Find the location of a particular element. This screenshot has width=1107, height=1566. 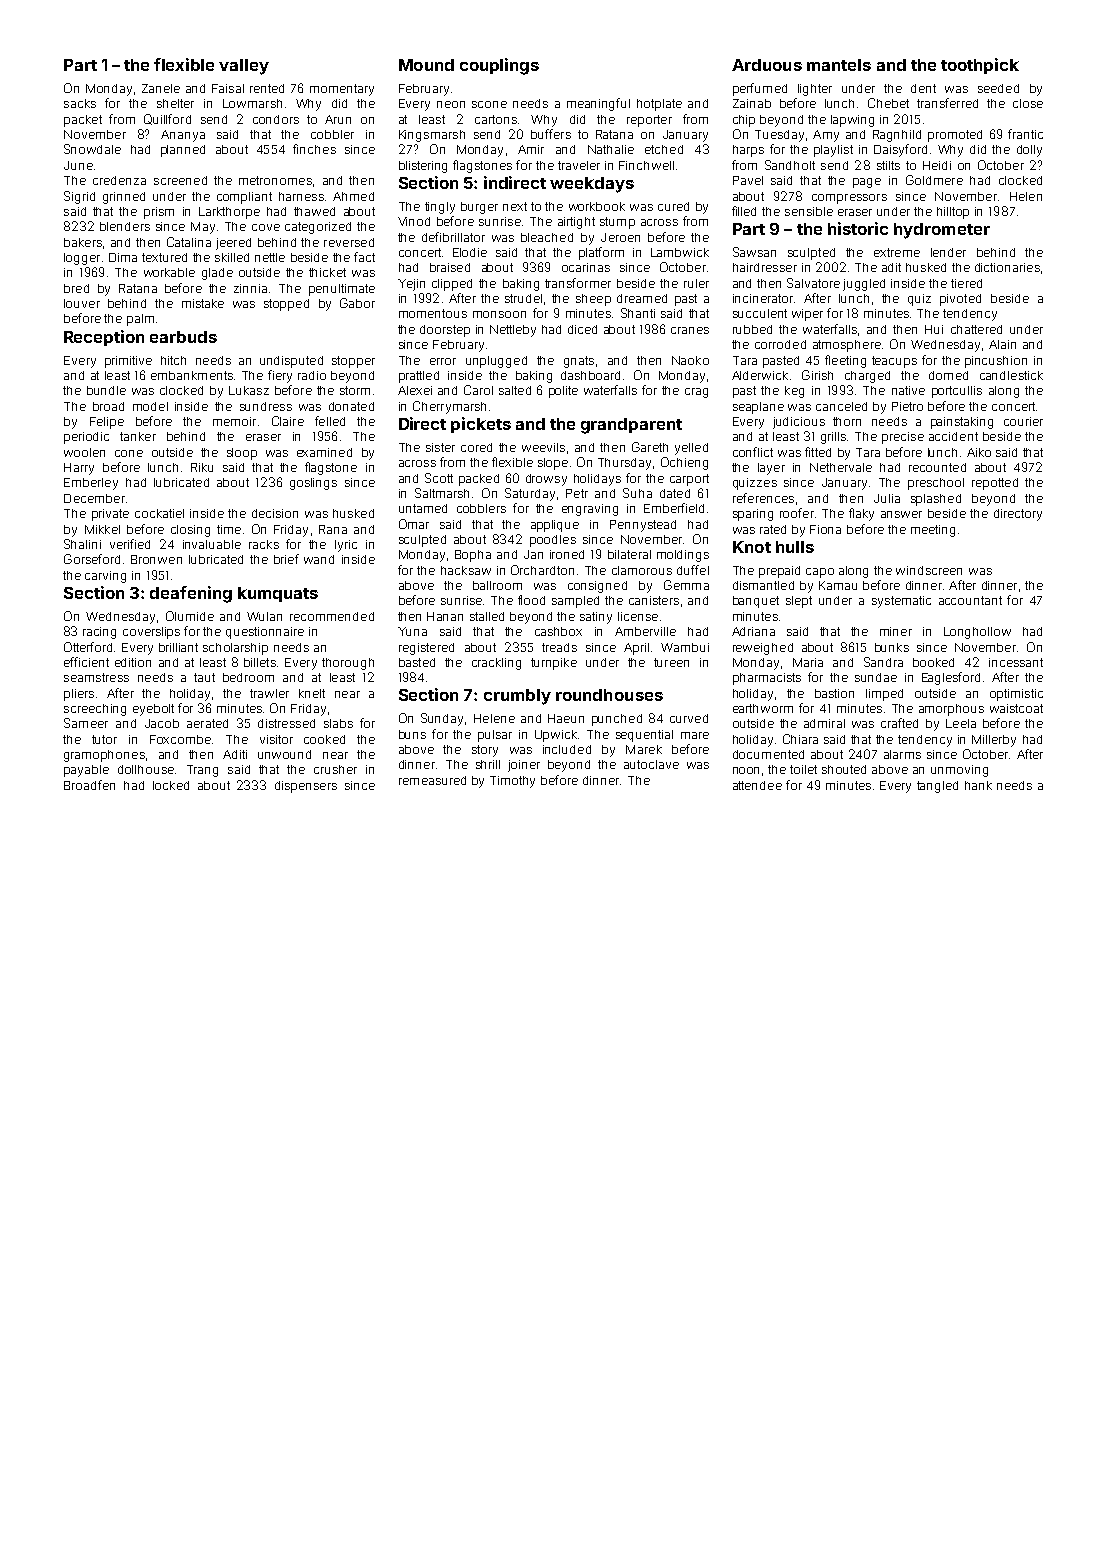

screeching is located at coordinates (95, 710).
